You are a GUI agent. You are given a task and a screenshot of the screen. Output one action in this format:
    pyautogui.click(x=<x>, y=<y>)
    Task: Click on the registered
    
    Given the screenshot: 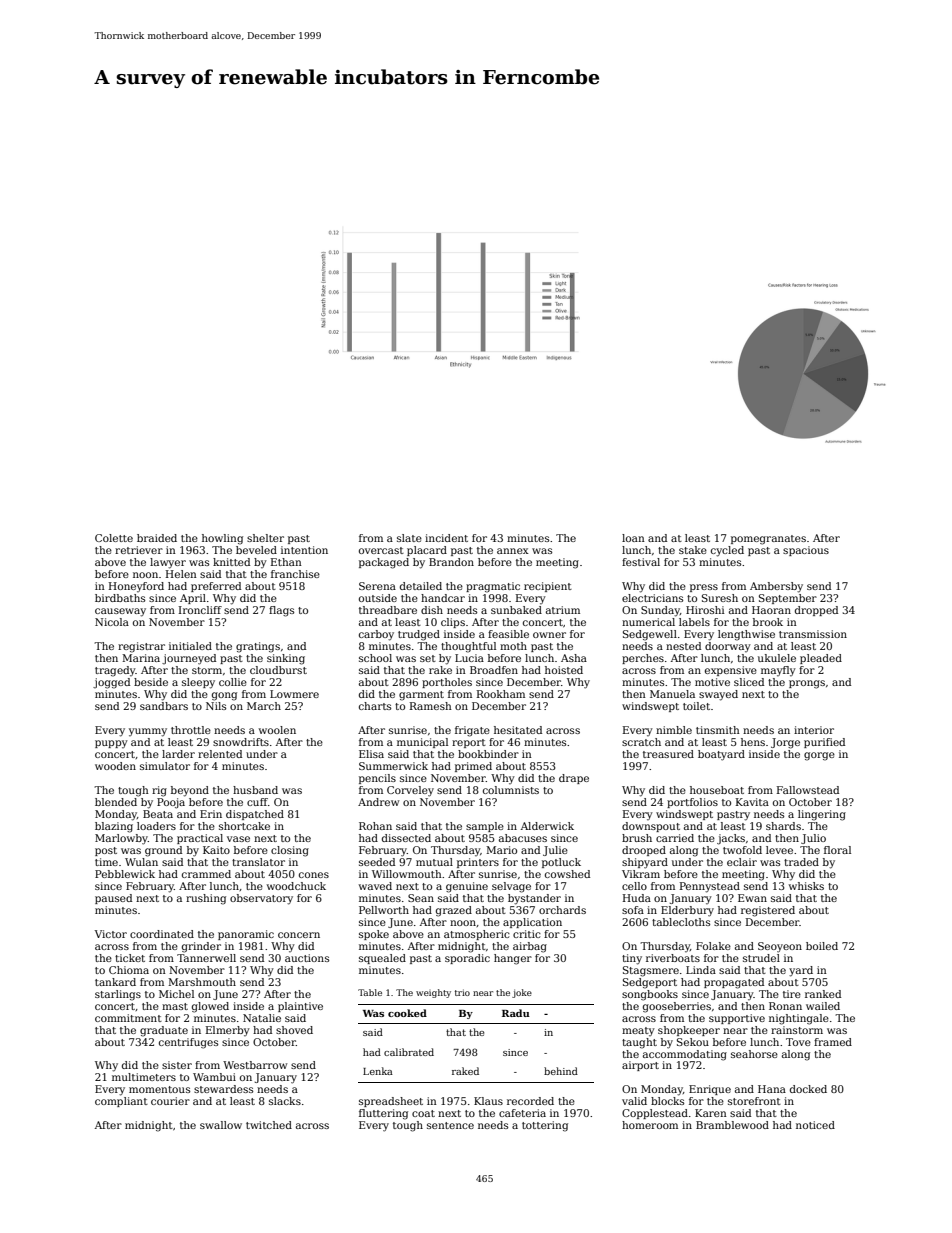 What is the action you would take?
    pyautogui.click(x=768, y=911)
